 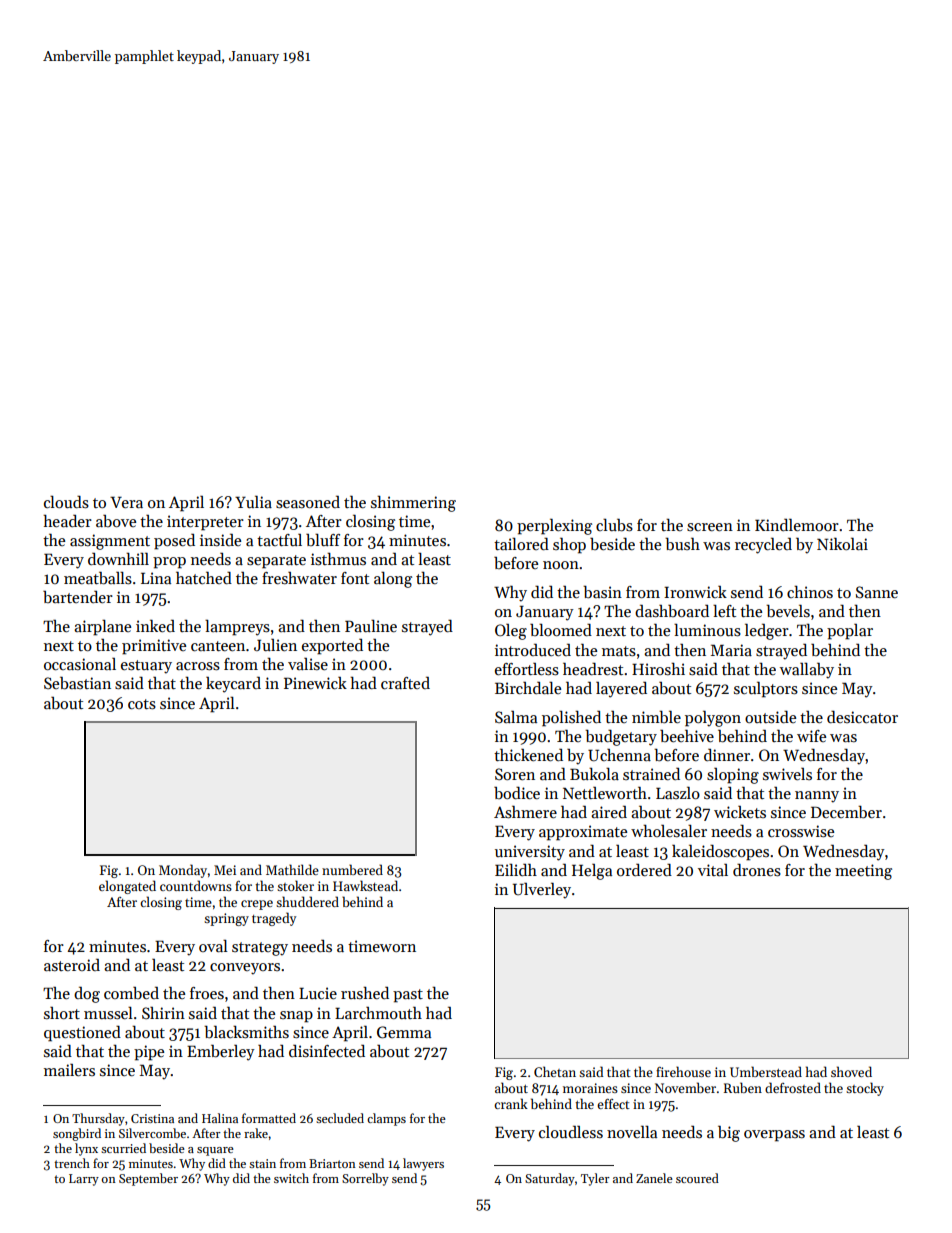 What do you see at coordinates (542, 890) in the page?
I see `Ulverley` at bounding box center [542, 890].
